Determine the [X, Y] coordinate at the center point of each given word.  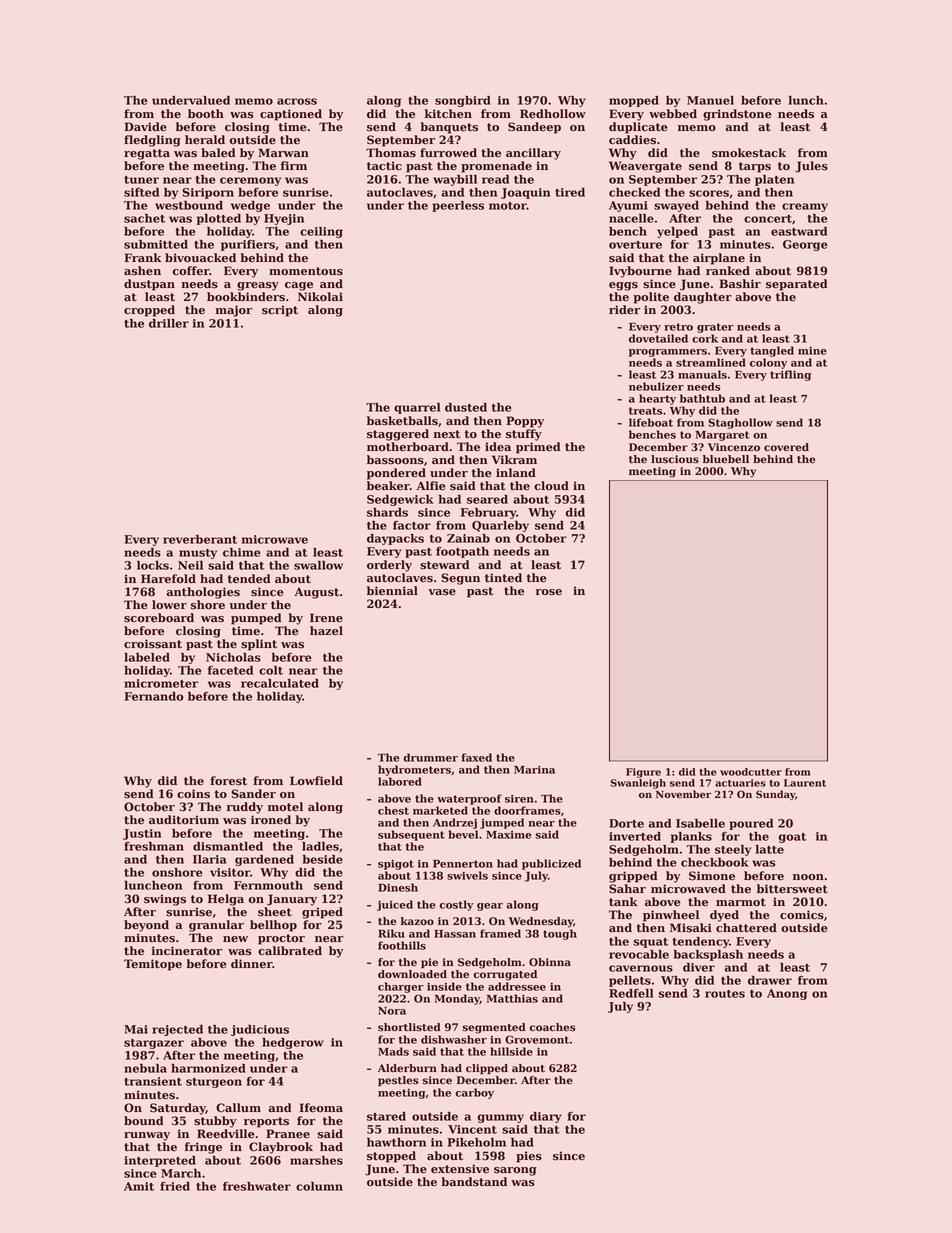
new [235, 939]
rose [549, 592]
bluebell [726, 459]
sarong [515, 1171]
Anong [787, 994]
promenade [496, 167]
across [297, 101]
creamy [805, 207]
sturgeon [214, 1083]
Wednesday [541, 922]
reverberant [200, 539]
